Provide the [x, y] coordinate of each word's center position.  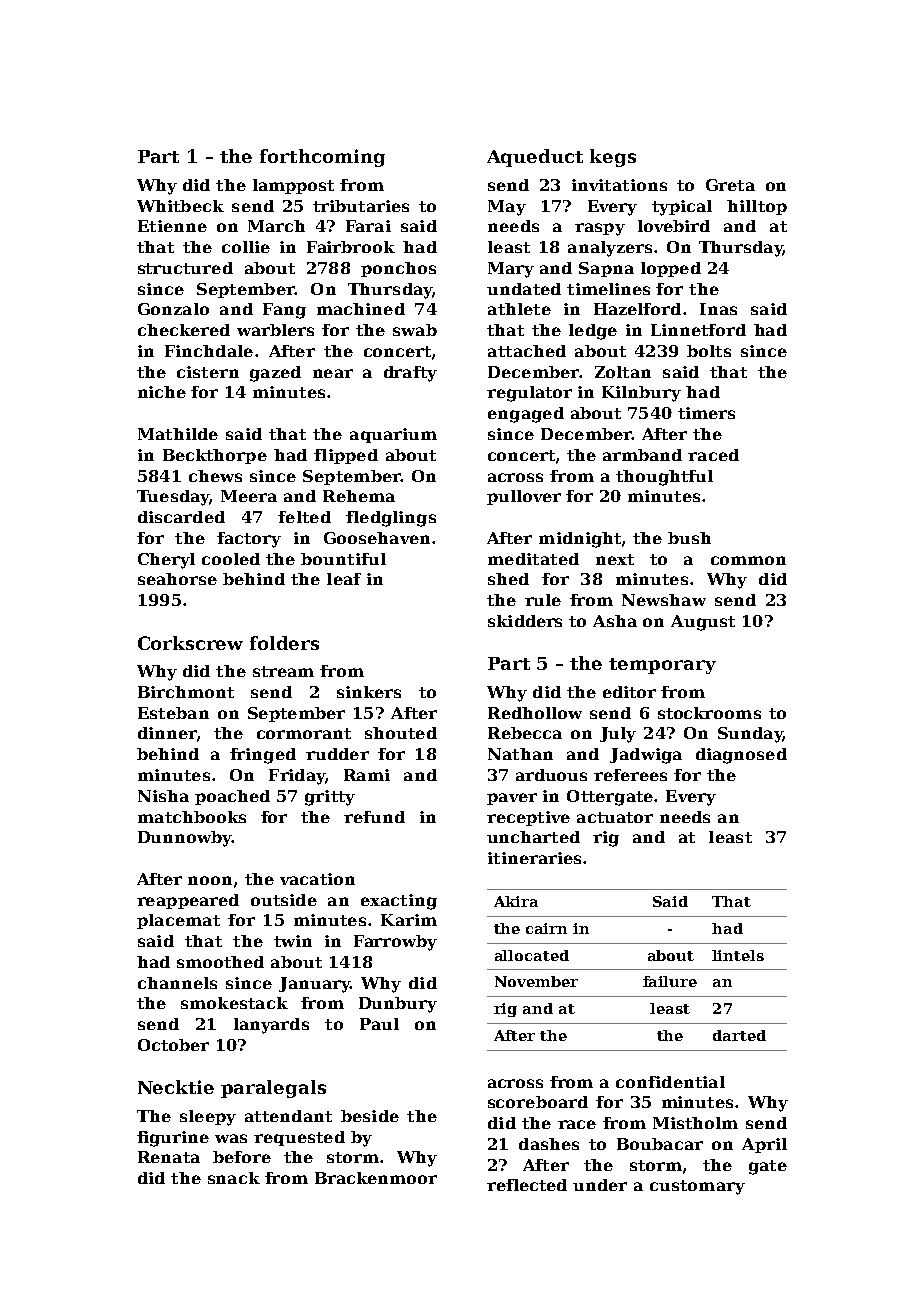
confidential [670, 1082]
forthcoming [322, 158]
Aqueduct [535, 158]
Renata [169, 1157]
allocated [532, 955]
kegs [613, 158]
